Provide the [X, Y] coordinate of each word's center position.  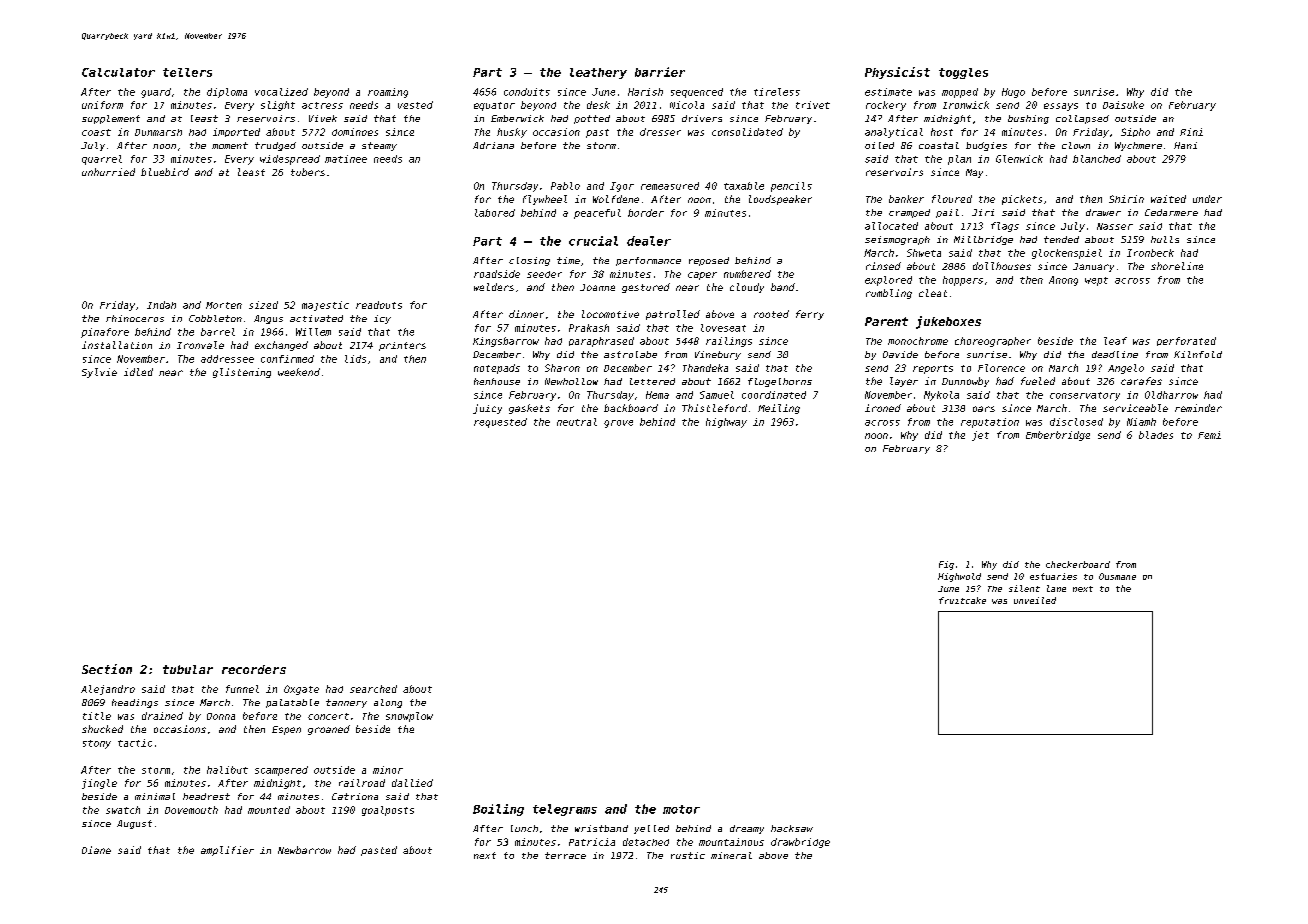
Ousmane [1117, 576]
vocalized [281, 92]
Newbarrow [304, 850]
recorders [254, 669]
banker [906, 199]
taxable [744, 186]
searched [373, 689]
